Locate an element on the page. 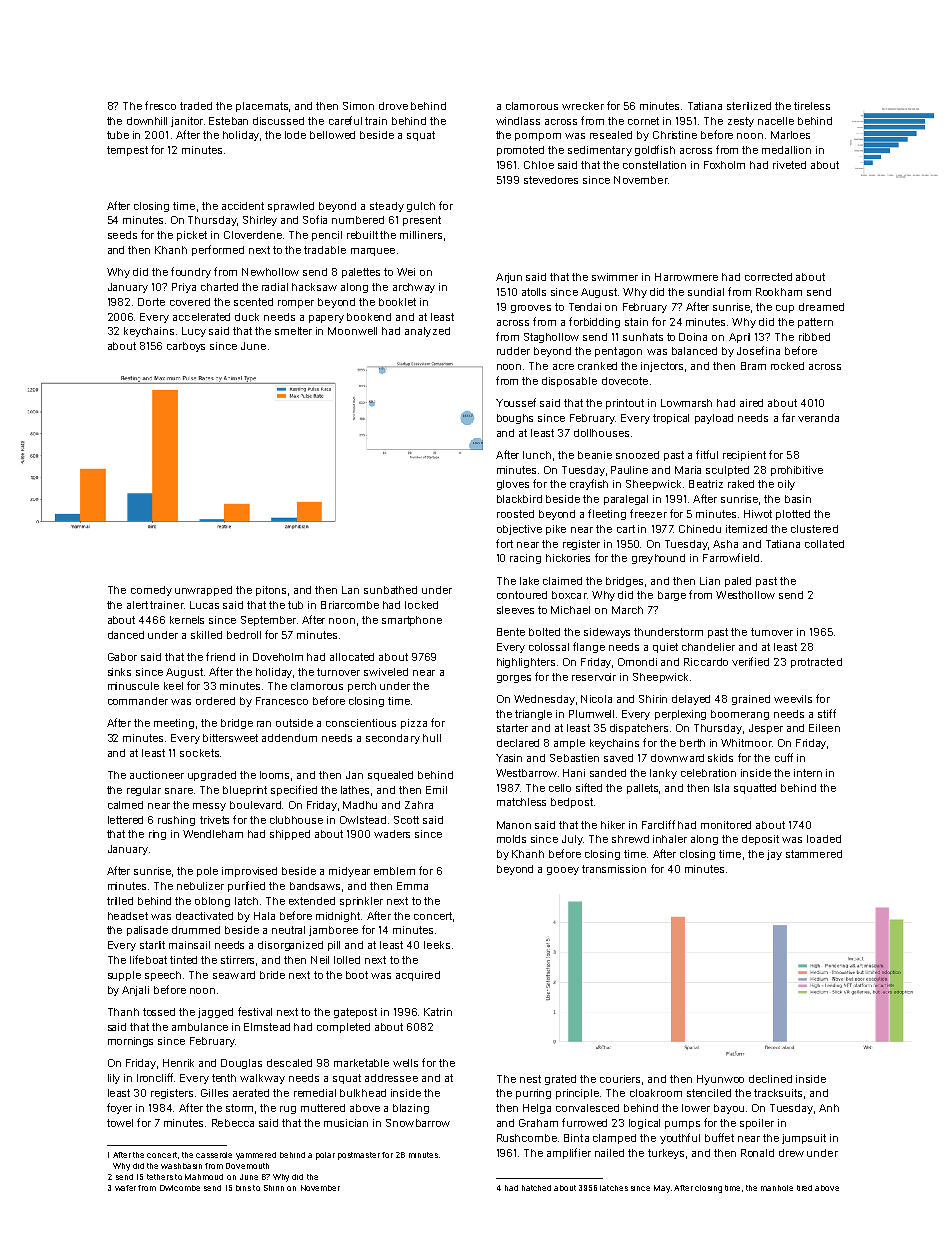 The image size is (952, 1233). gooey is located at coordinates (563, 871).
